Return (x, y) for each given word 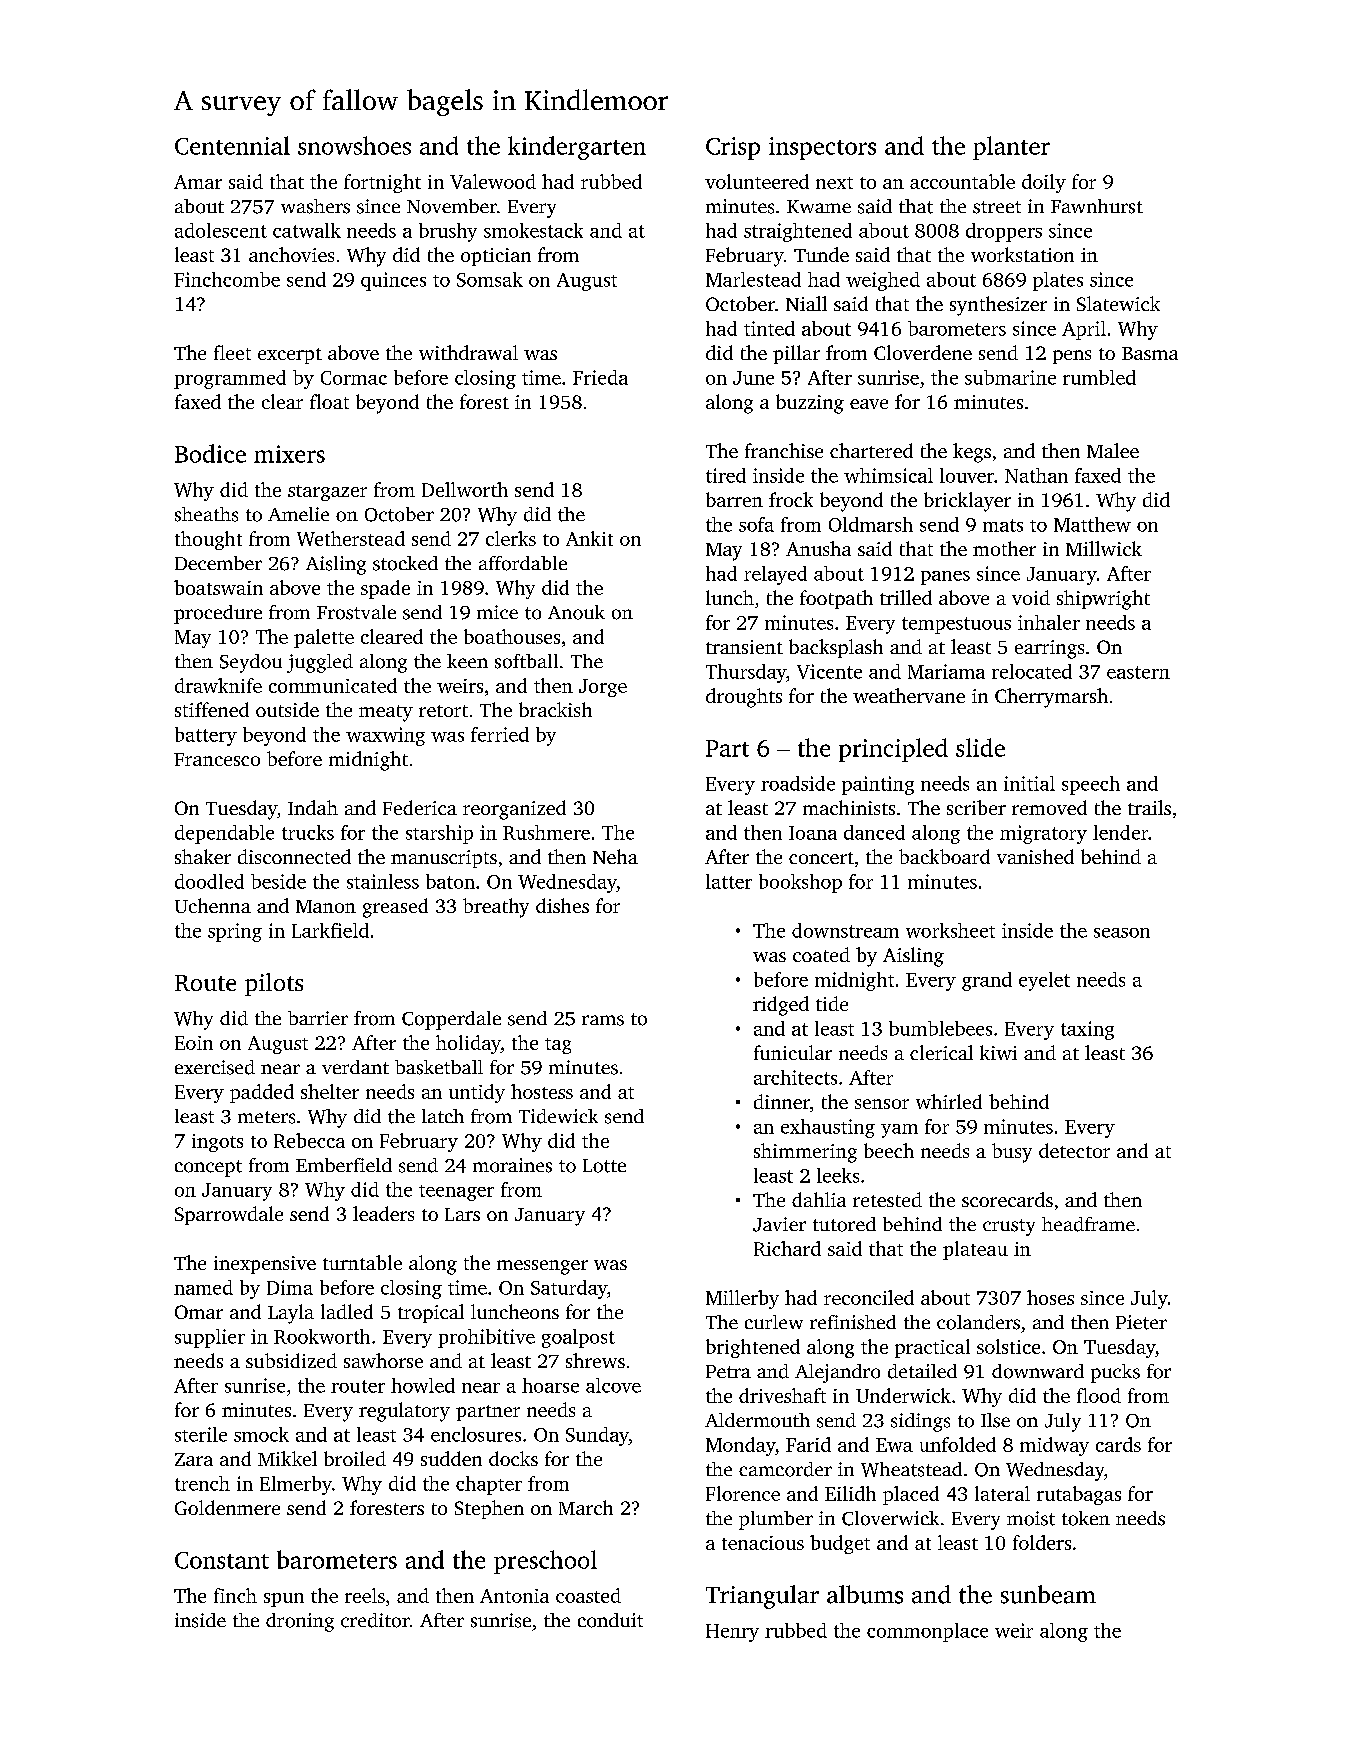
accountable (962, 181)
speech (1091, 785)
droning (300, 1622)
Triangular (762, 1597)
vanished (1035, 856)
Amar (198, 182)
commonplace (927, 1632)
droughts (744, 698)
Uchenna (213, 905)
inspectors (822, 148)
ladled (347, 1311)
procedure (218, 614)
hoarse (550, 1385)
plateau (975, 1250)
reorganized (514, 810)
